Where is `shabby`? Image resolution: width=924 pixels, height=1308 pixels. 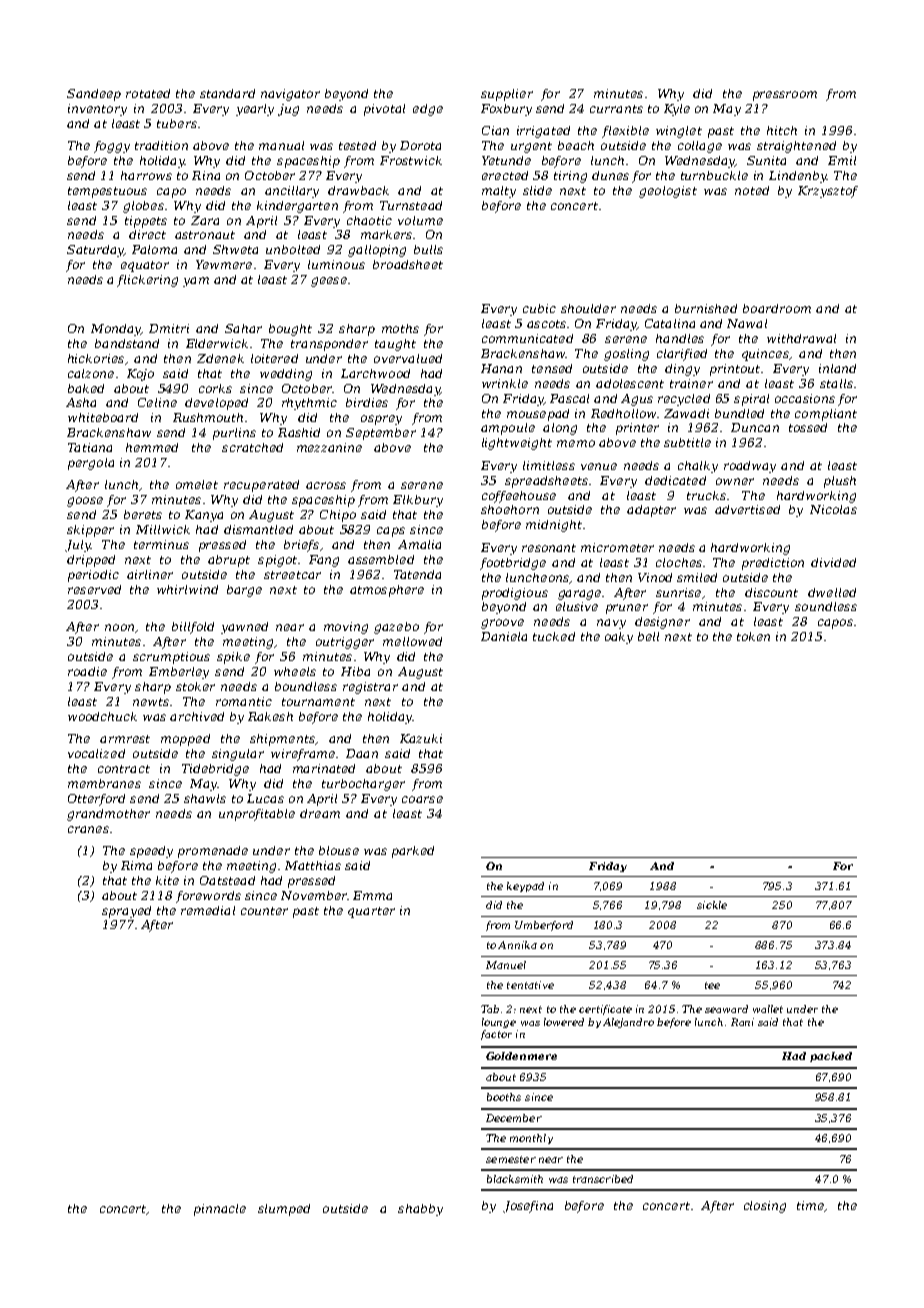
shabby is located at coordinates (420, 1210).
